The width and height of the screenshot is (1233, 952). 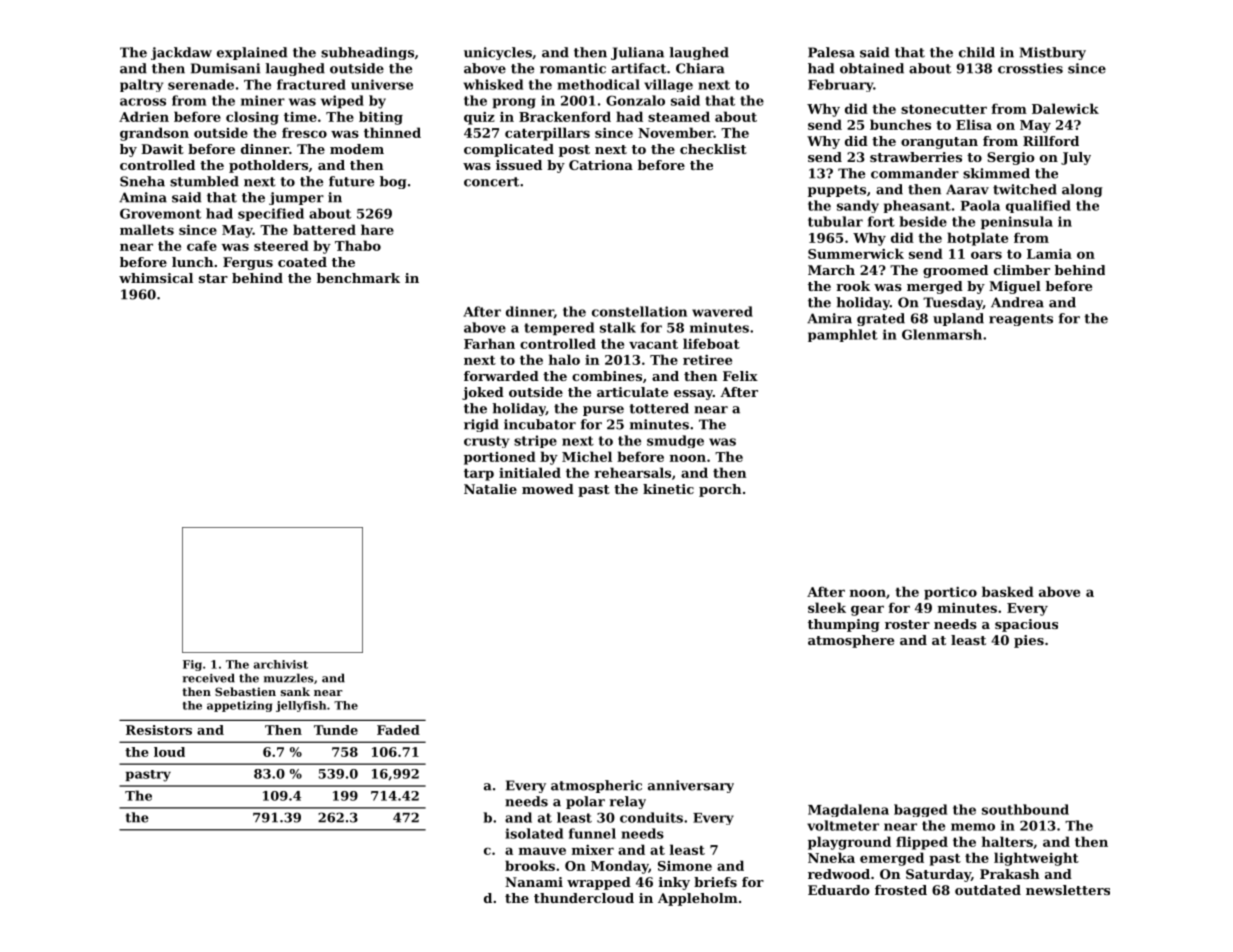 I want to click on along, so click(x=1082, y=190).
